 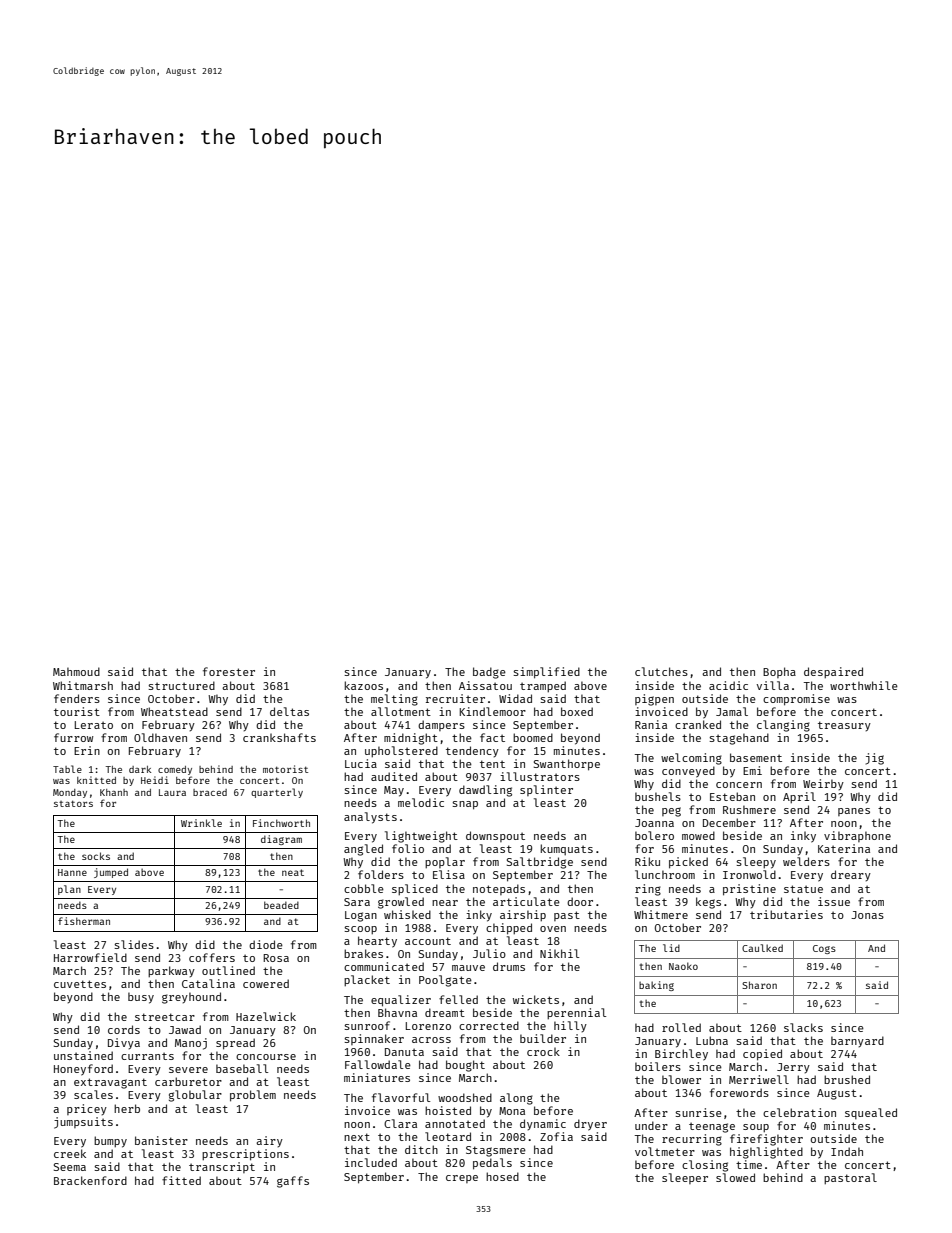 I want to click on Mahmoud, so click(x=76, y=671).
